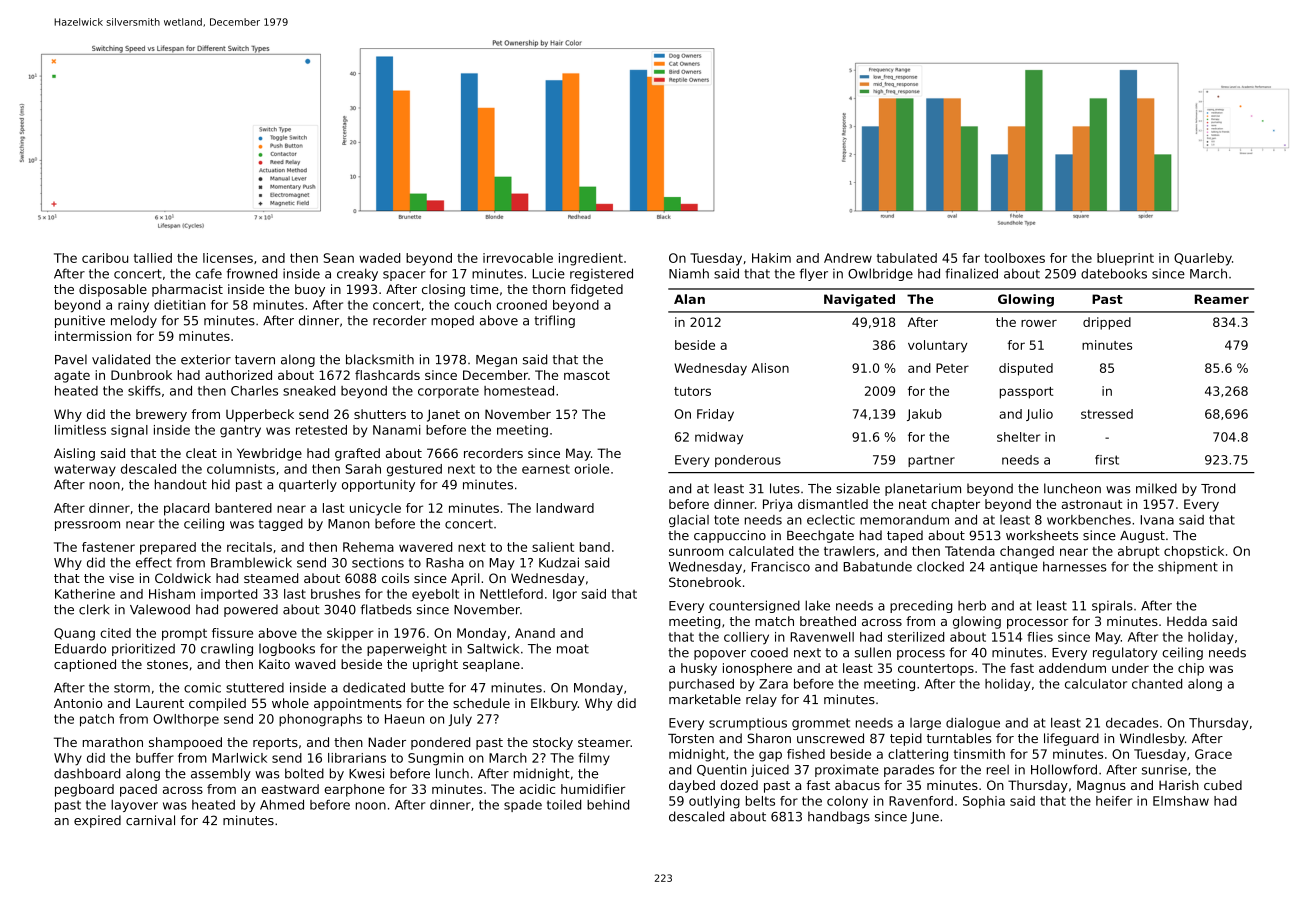  Describe the element at coordinates (604, 742) in the document. I see `steamer` at that location.
